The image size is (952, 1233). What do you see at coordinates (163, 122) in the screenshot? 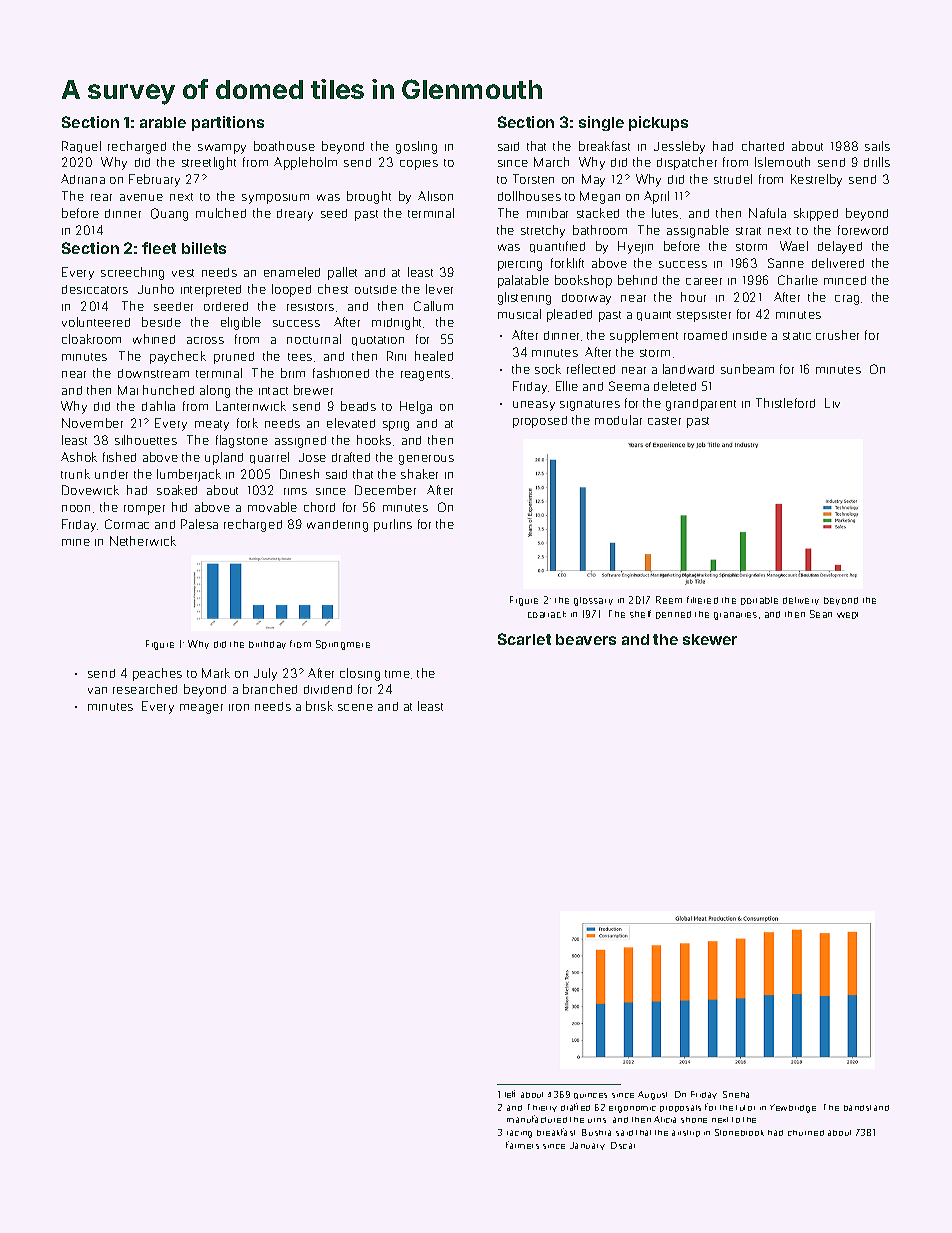
I see `arable` at bounding box center [163, 122].
